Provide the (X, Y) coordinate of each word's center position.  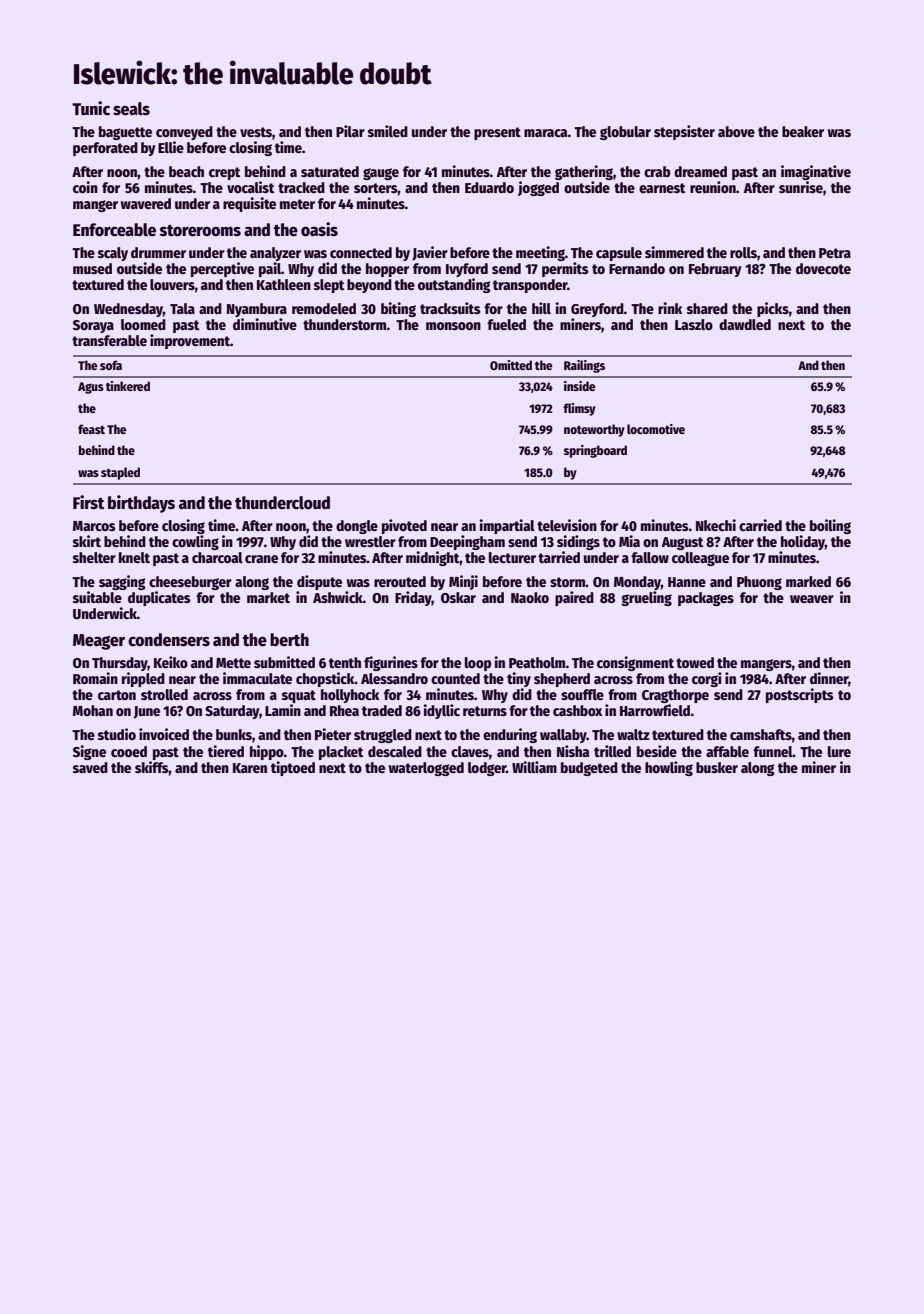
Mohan (93, 710)
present (497, 133)
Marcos (94, 526)
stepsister (684, 132)
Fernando (637, 268)
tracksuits (450, 308)
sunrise (801, 187)
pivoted (404, 526)
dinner (829, 679)
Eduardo (489, 187)
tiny (519, 679)
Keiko (171, 662)
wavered (146, 203)
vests (256, 132)
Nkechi (716, 525)
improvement (190, 341)
